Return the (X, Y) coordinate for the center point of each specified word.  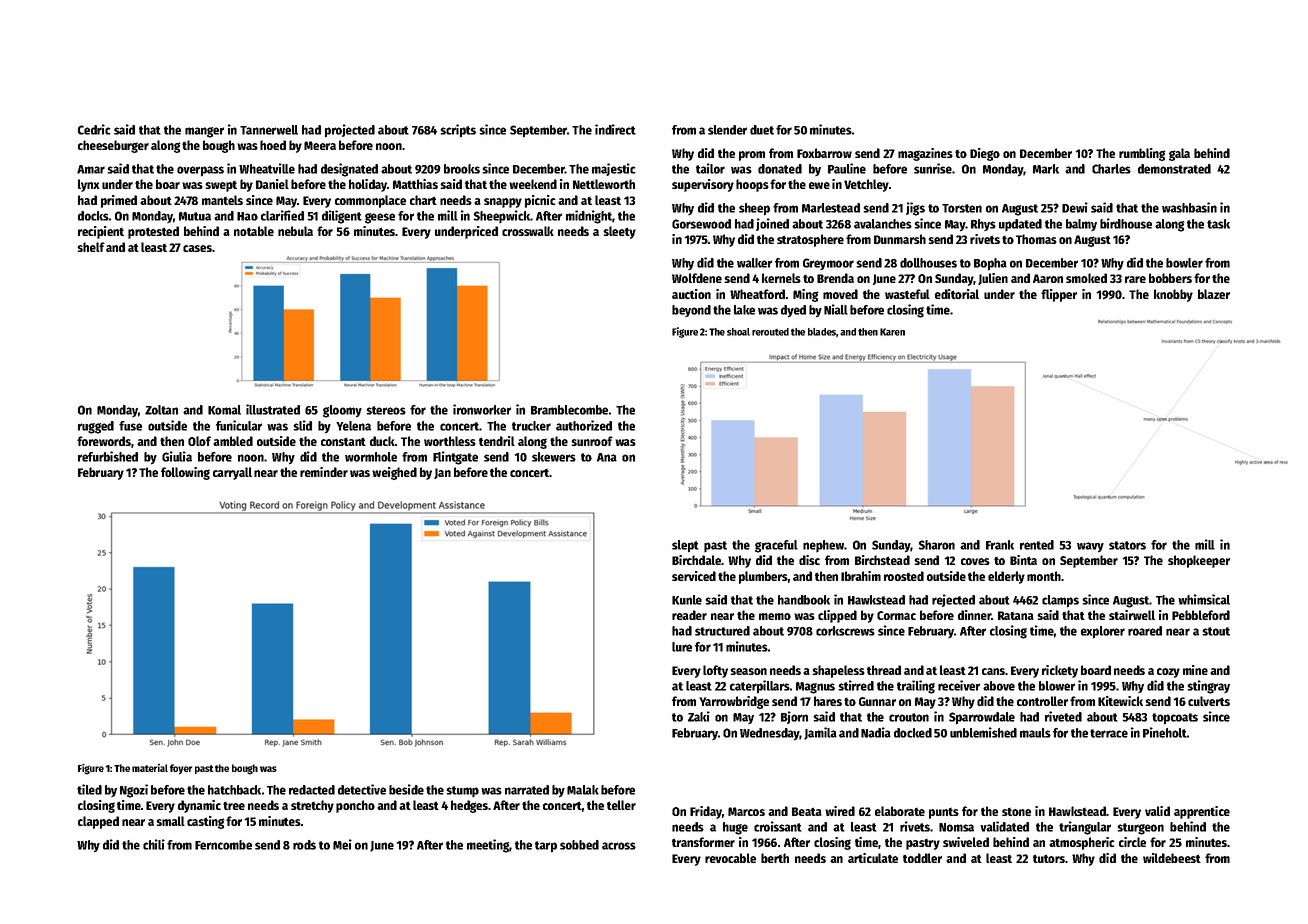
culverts (1209, 701)
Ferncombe (223, 845)
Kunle (687, 600)
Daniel (272, 184)
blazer (1214, 294)
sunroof (592, 441)
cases (197, 248)
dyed (793, 311)
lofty (715, 671)
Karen (892, 332)
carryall (232, 473)
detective (362, 789)
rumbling (1142, 154)
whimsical (1204, 599)
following (185, 473)
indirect (615, 129)
